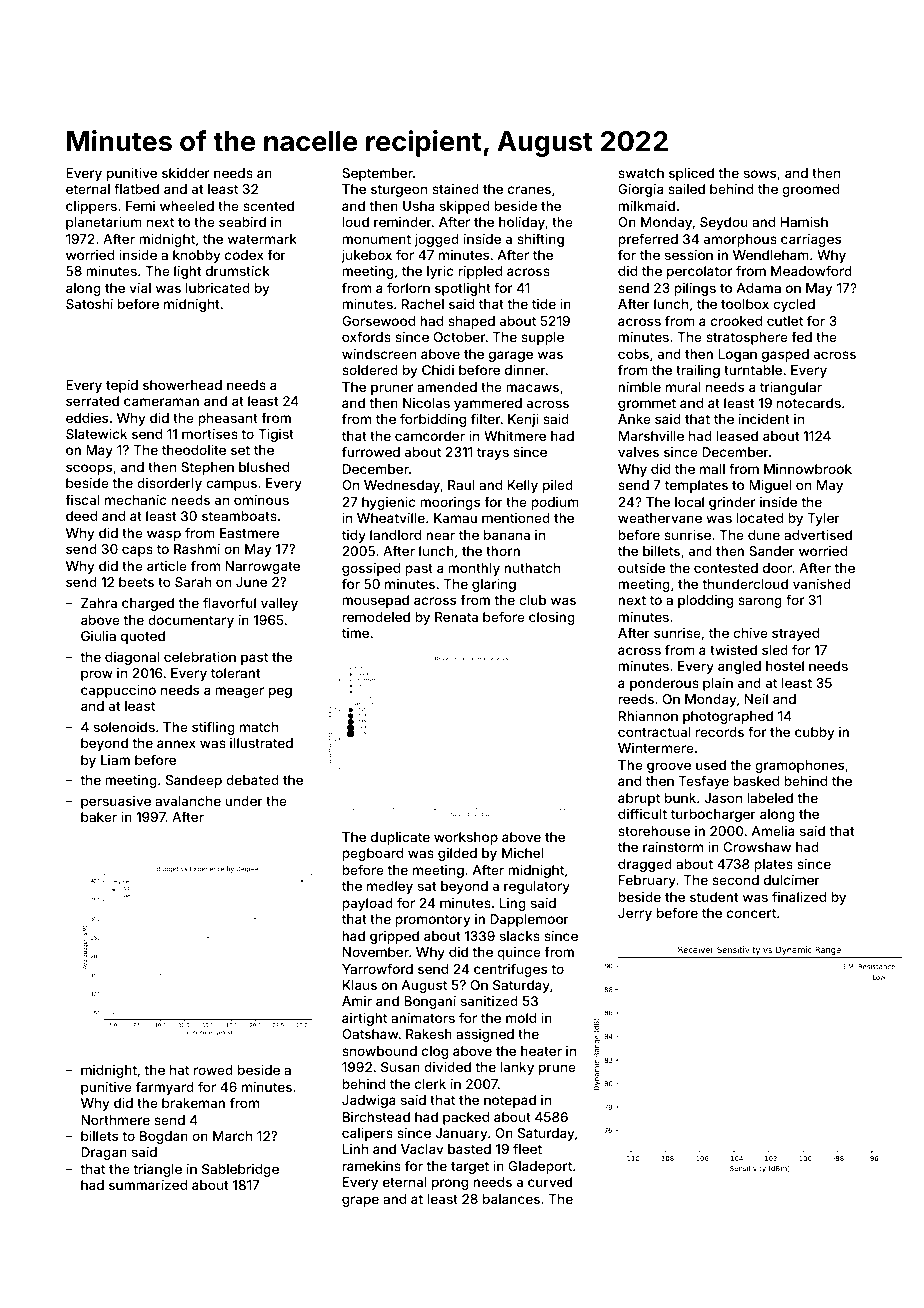  Describe the element at coordinates (360, 1201) in the screenshot. I see `grape` at that location.
